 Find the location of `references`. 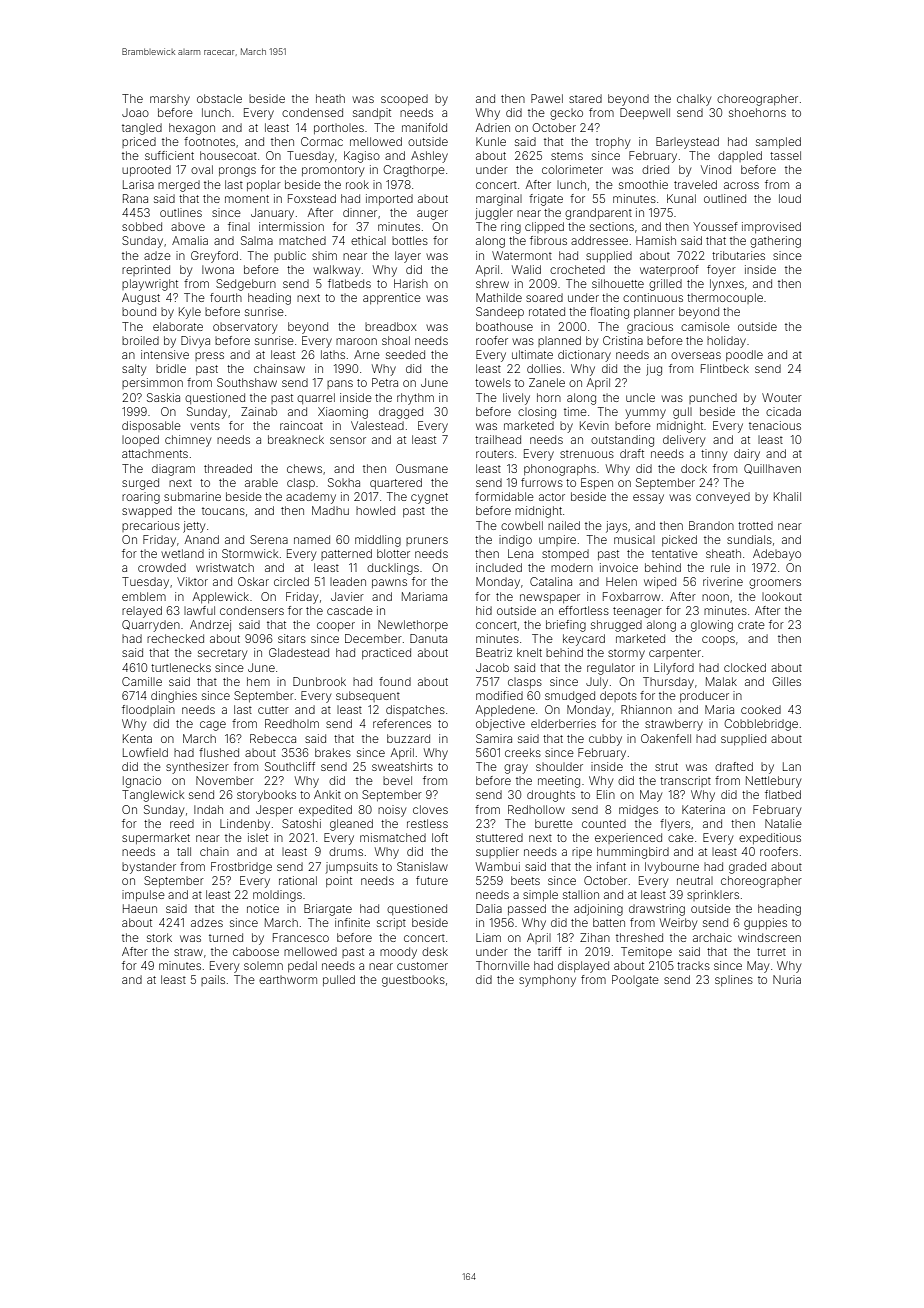

references is located at coordinates (402, 723).
